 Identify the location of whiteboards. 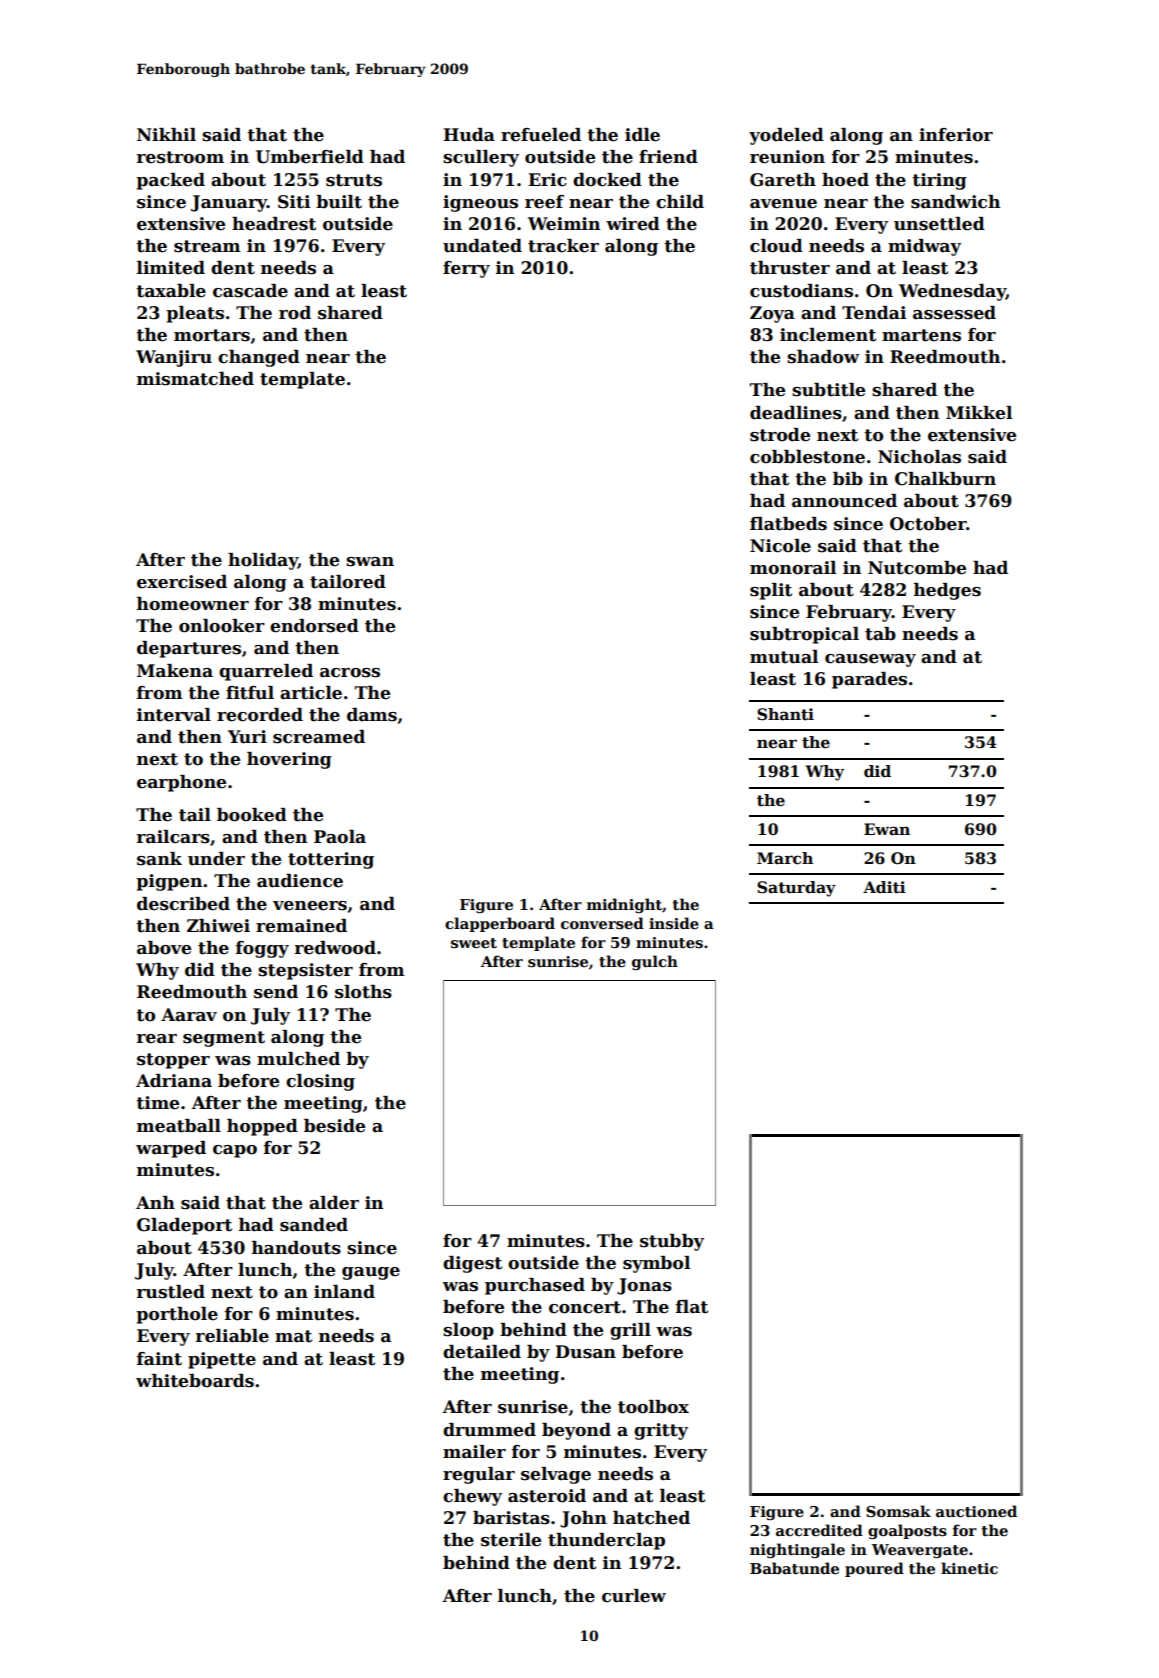
(195, 1381).
